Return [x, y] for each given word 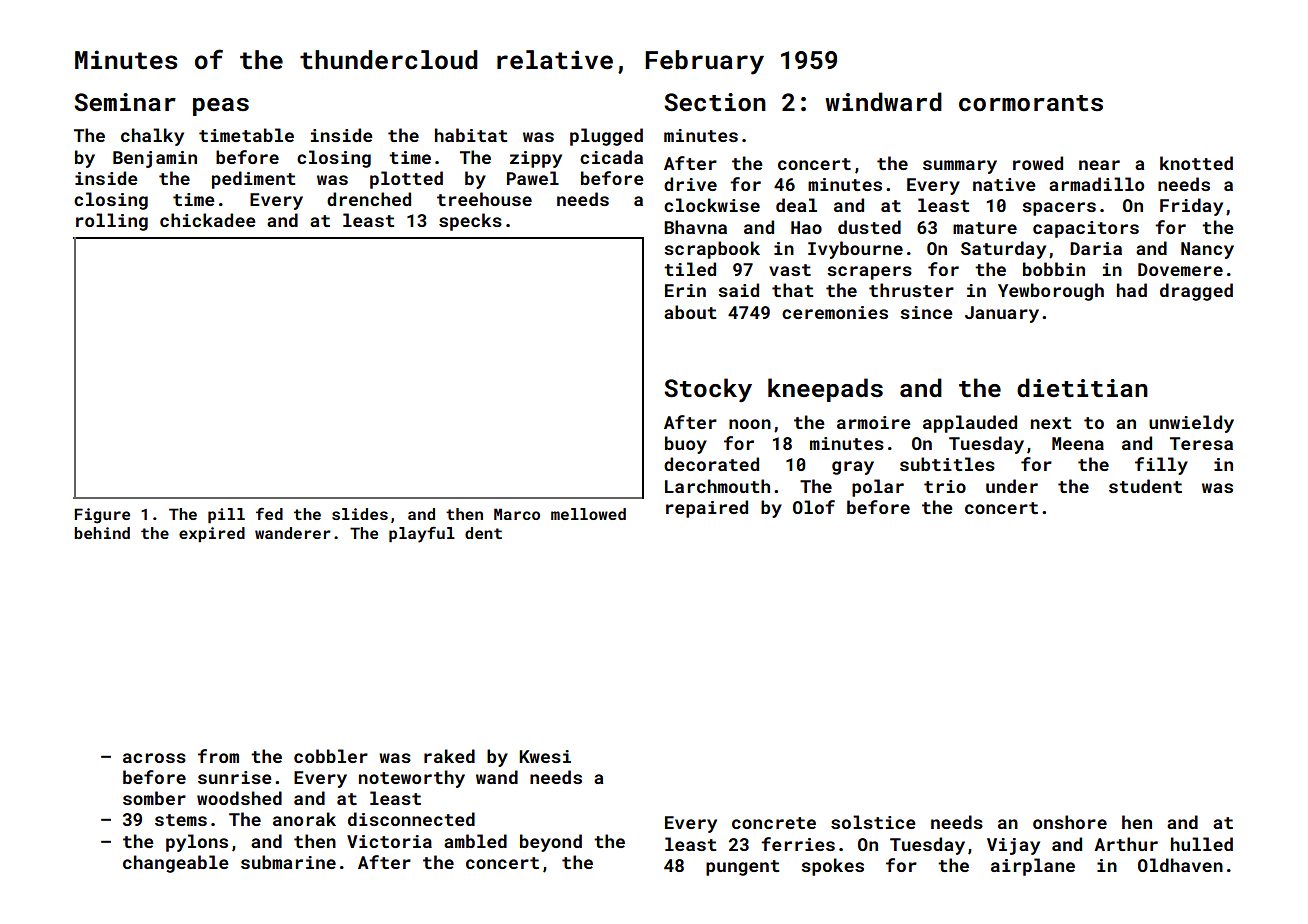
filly [1161, 466]
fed [269, 514]
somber [154, 798]
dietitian [1082, 388]
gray [853, 468]
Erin [685, 290]
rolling [112, 222]
